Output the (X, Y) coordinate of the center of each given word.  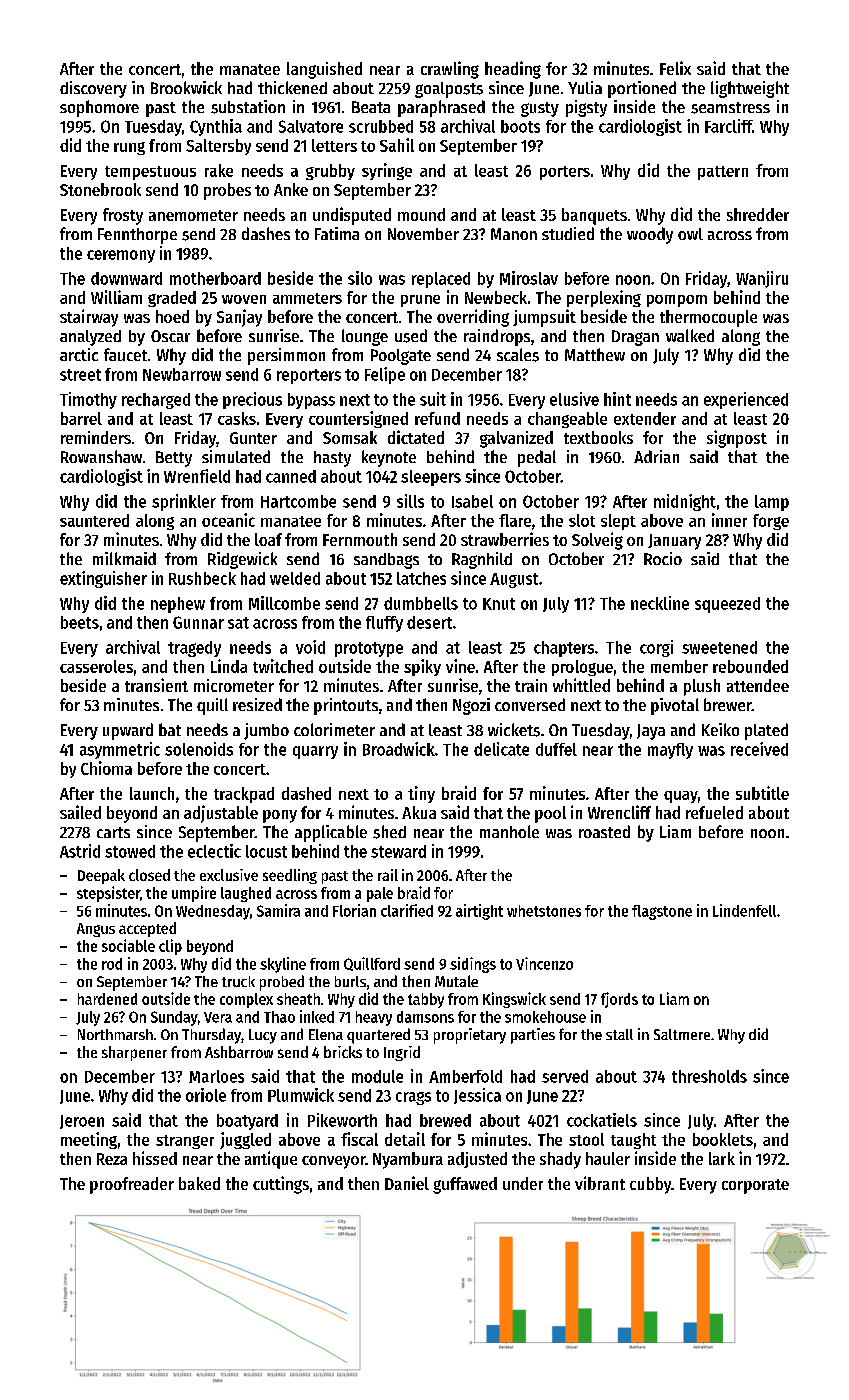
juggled (245, 1140)
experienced (746, 400)
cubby (650, 1185)
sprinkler (184, 502)
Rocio (663, 558)
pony (280, 816)
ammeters (307, 298)
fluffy (384, 624)
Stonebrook (100, 189)
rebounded (750, 666)
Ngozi (471, 706)
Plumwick (301, 1095)
